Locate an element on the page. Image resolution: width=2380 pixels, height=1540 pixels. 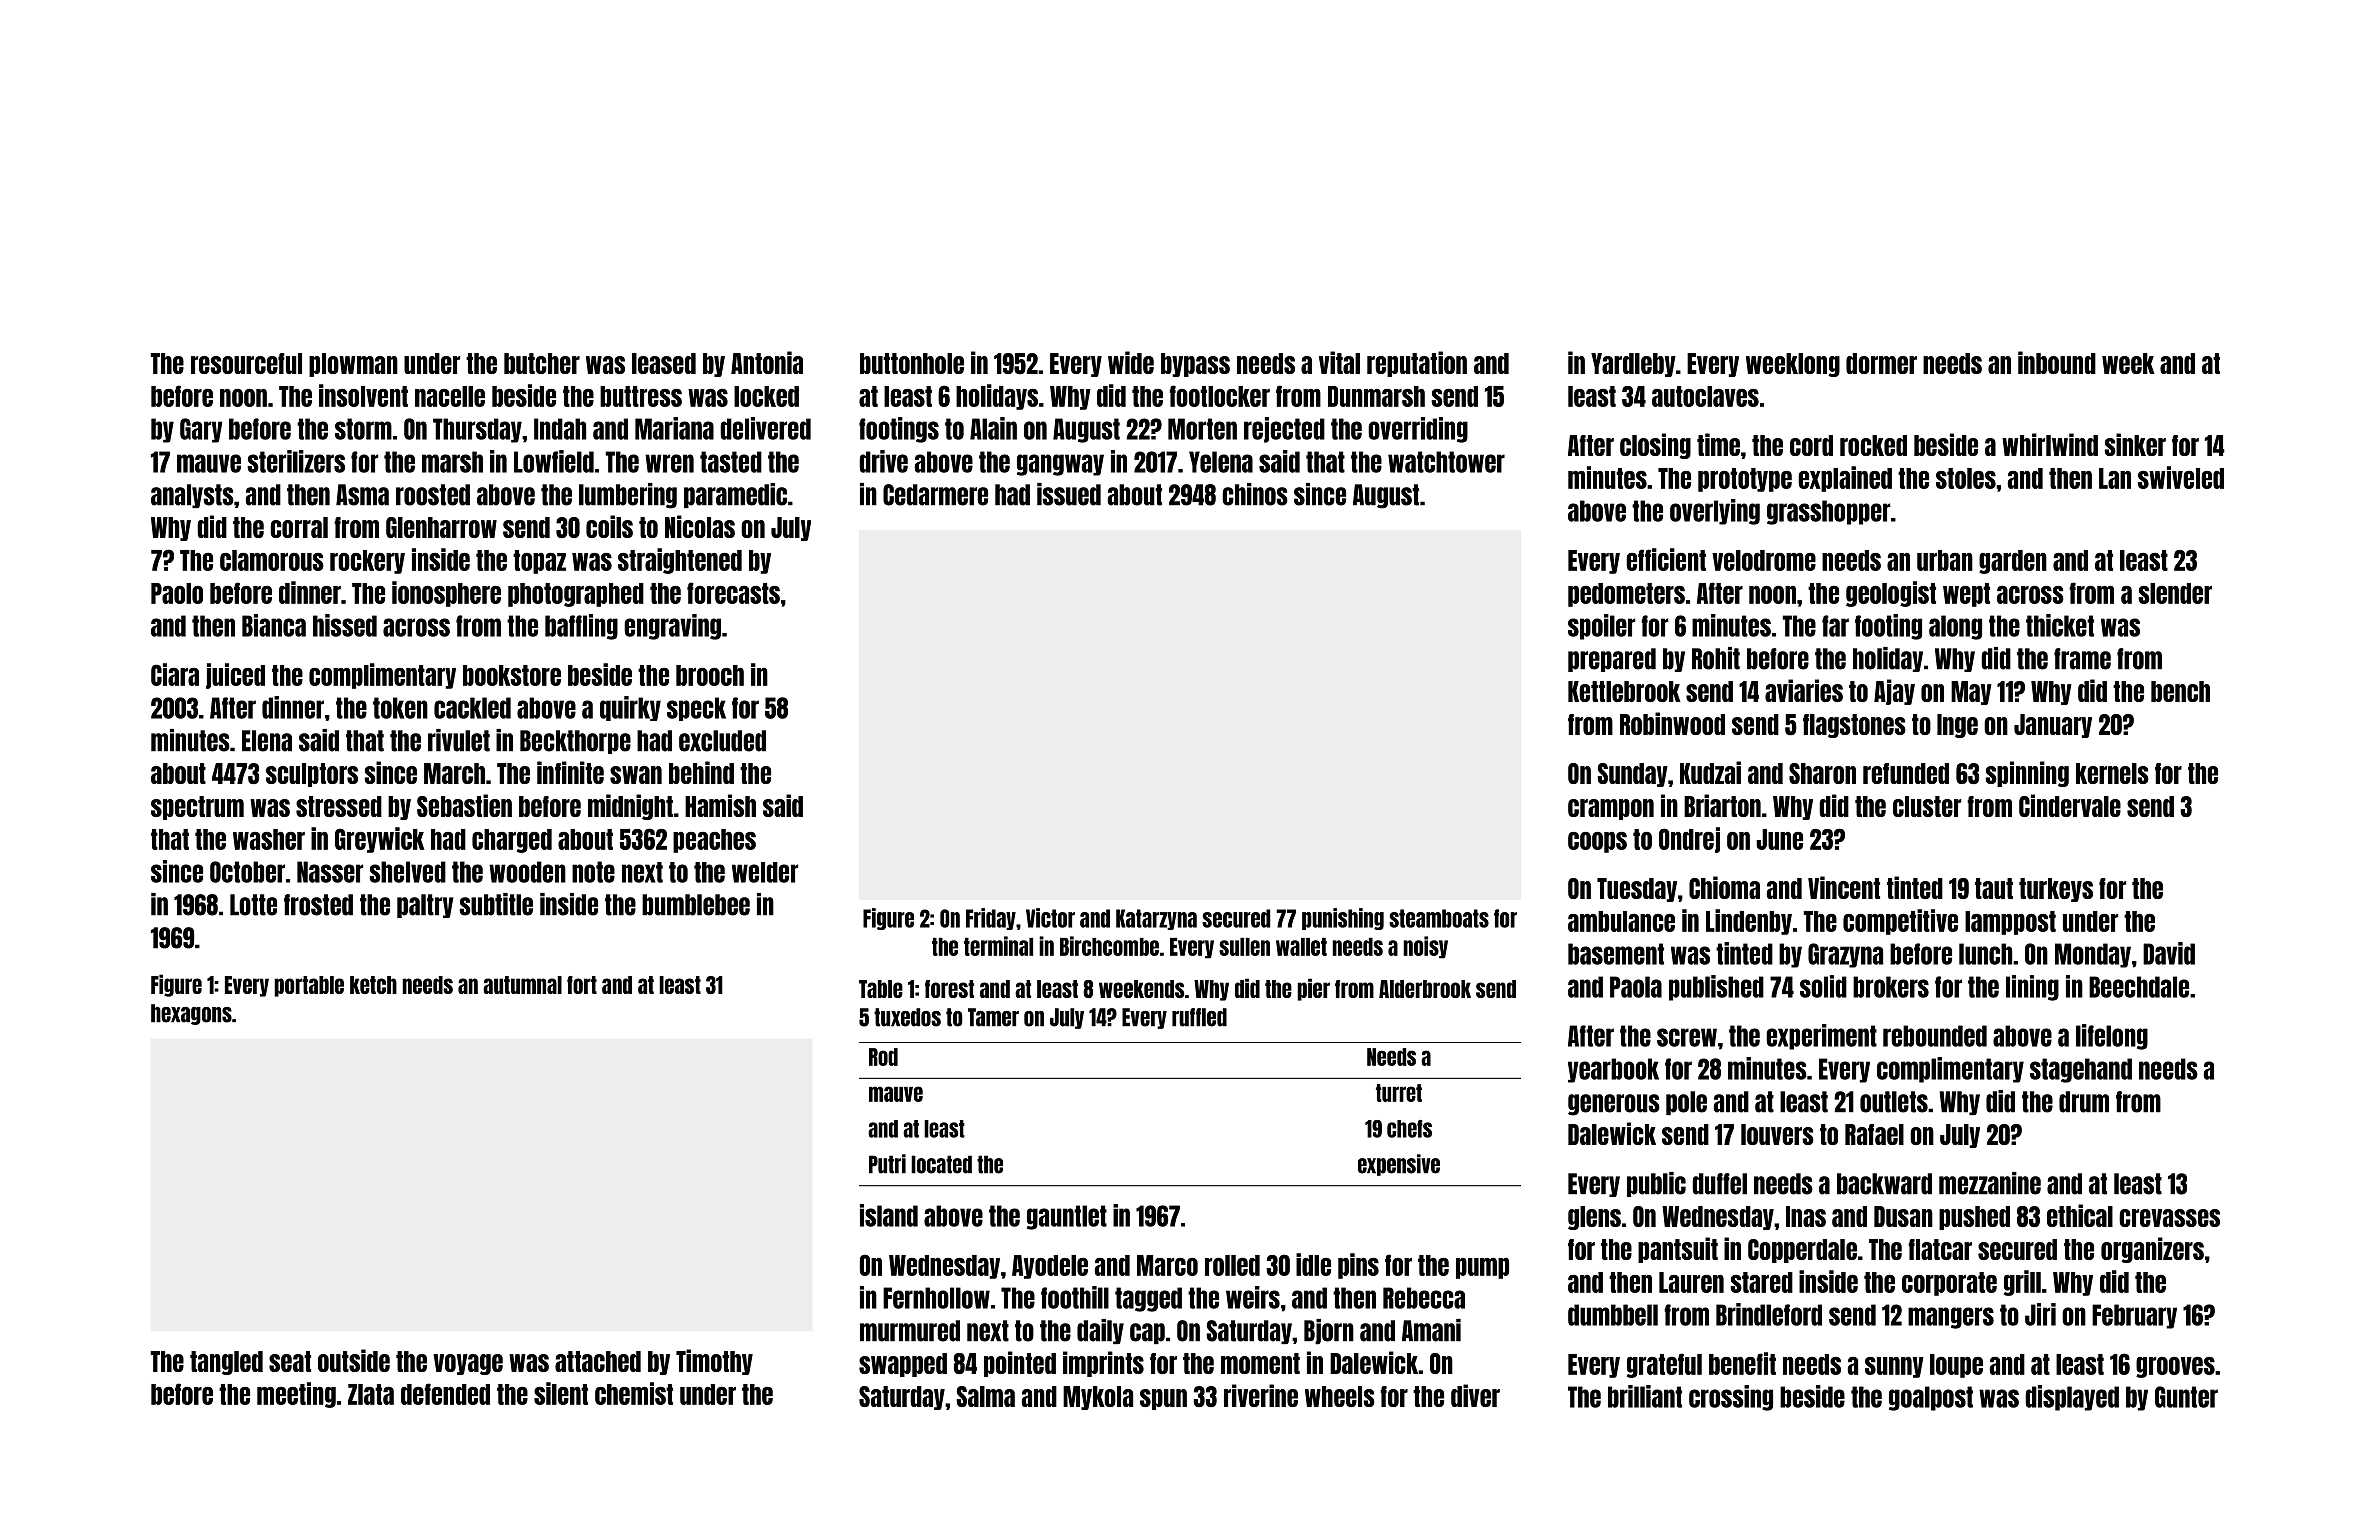
located is located at coordinates (941, 1164).
